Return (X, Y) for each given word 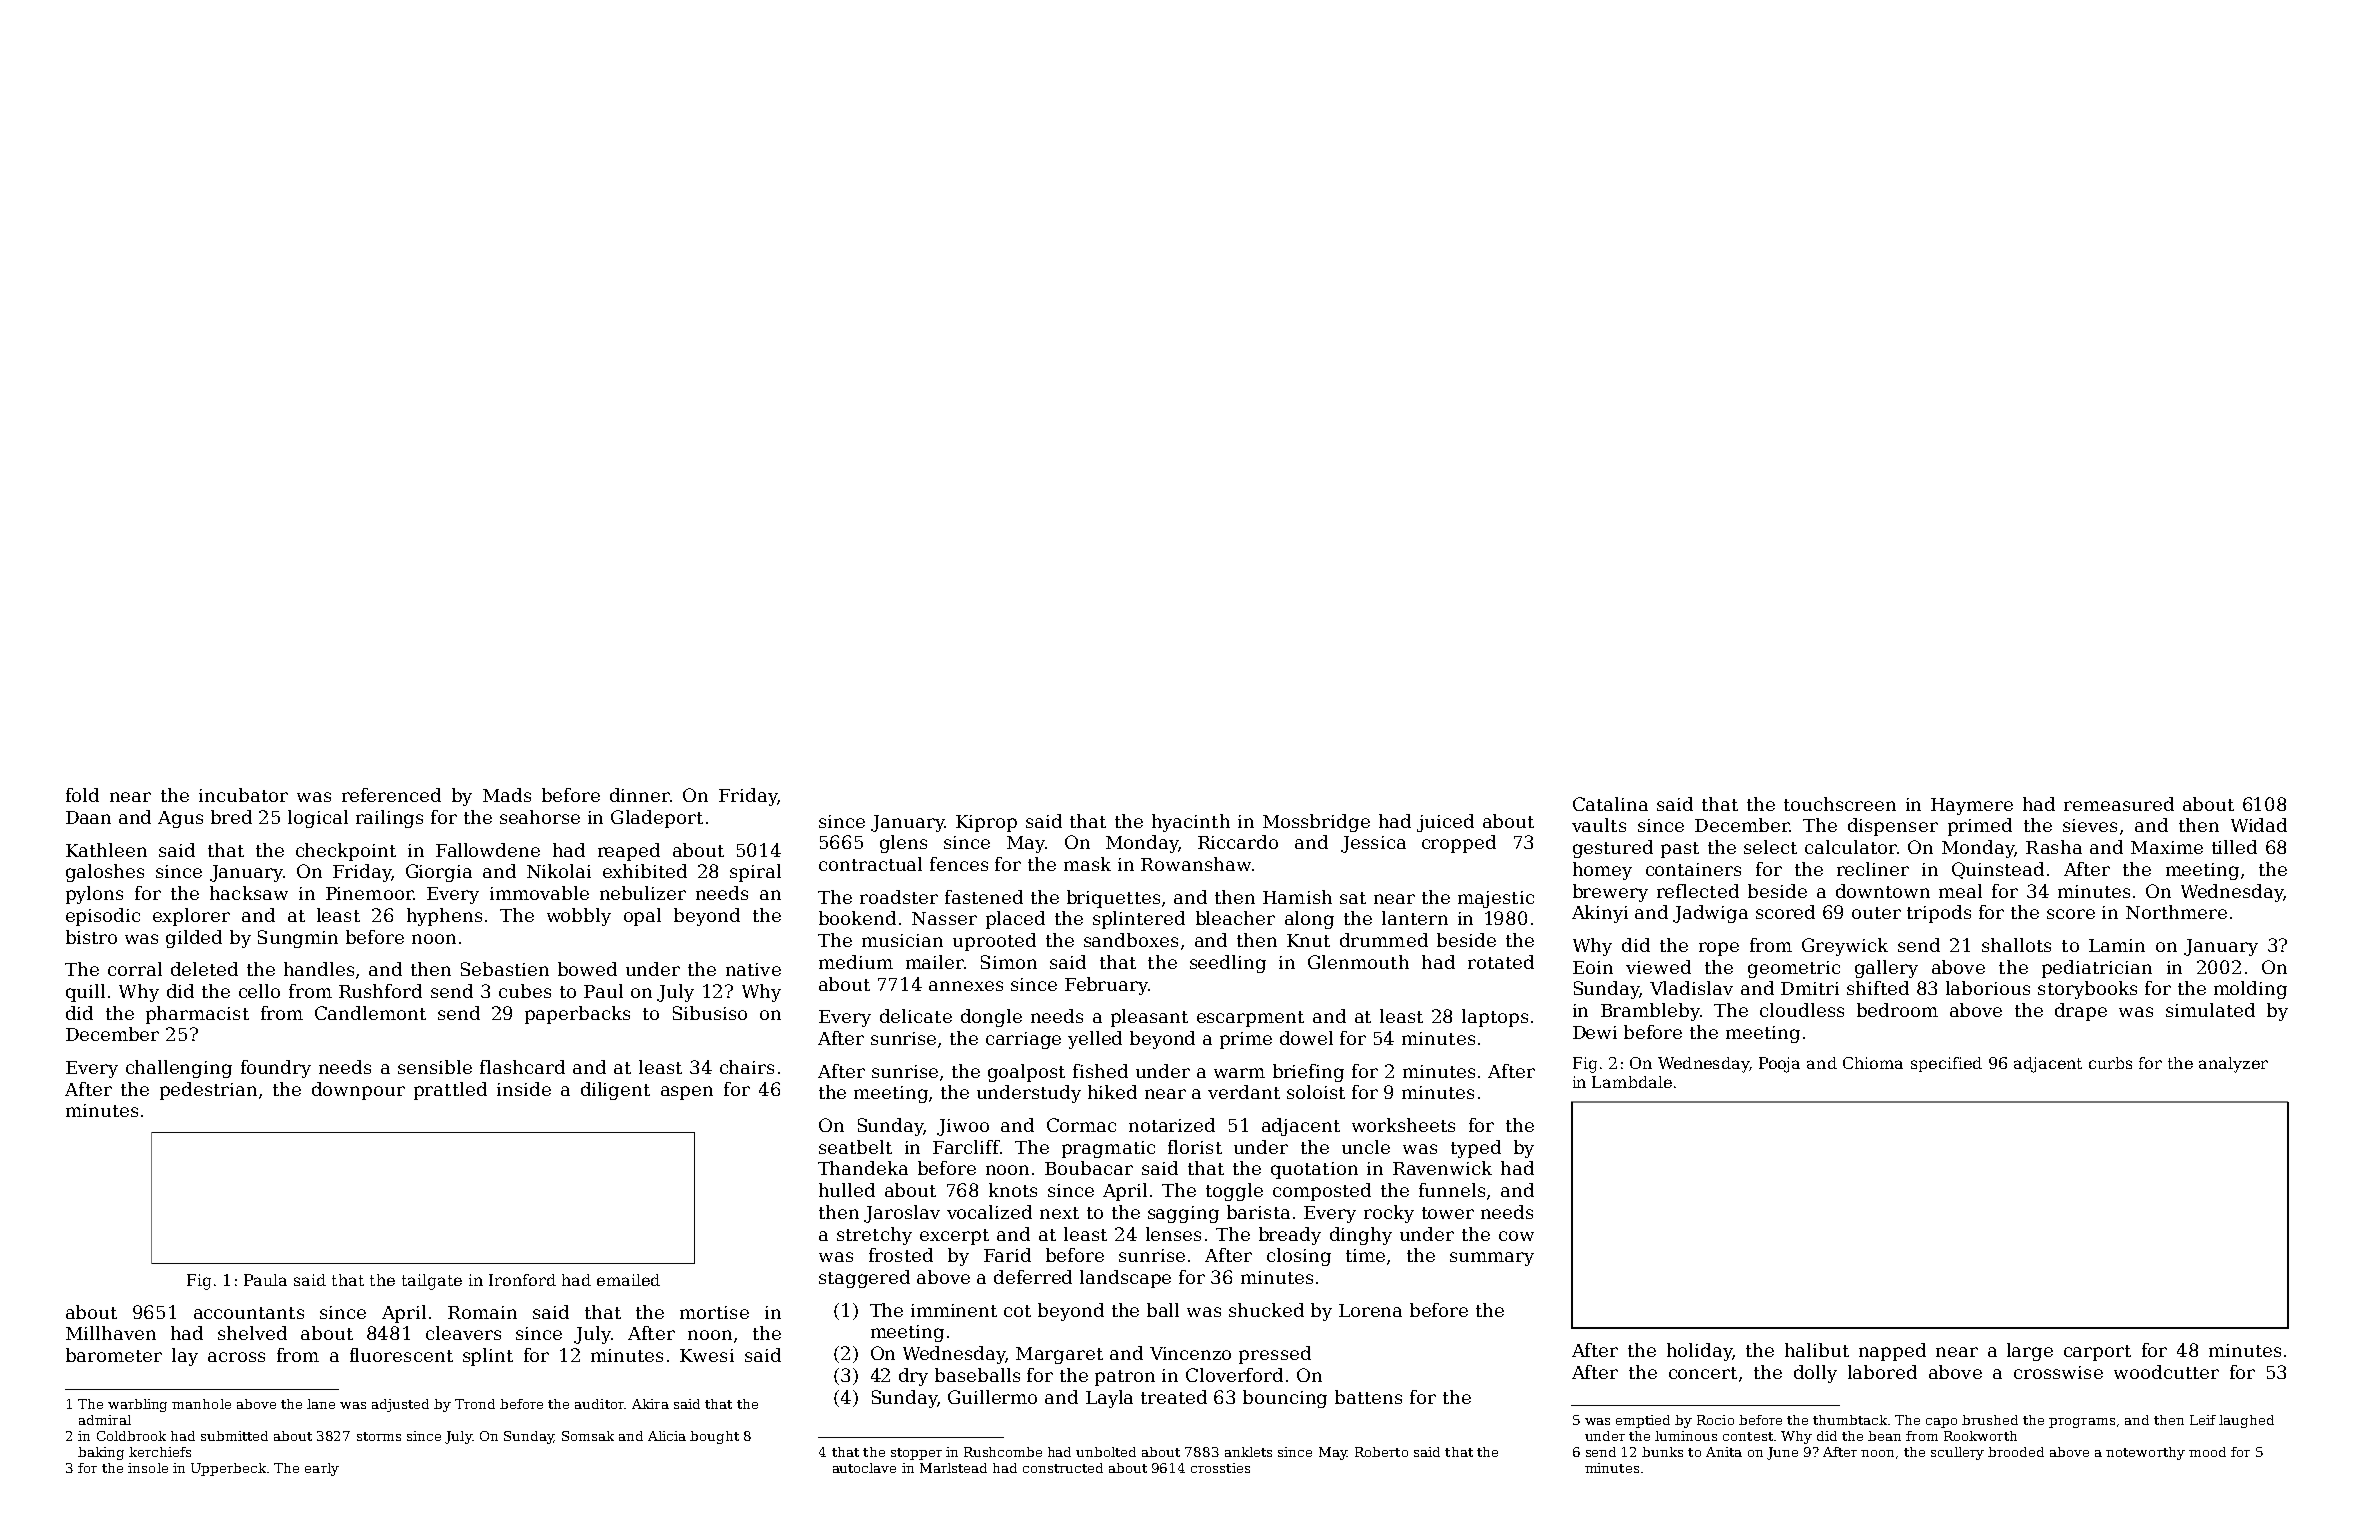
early (322, 1469)
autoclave (864, 1468)
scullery (1957, 1453)
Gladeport (657, 819)
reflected (1698, 891)
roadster (899, 897)
